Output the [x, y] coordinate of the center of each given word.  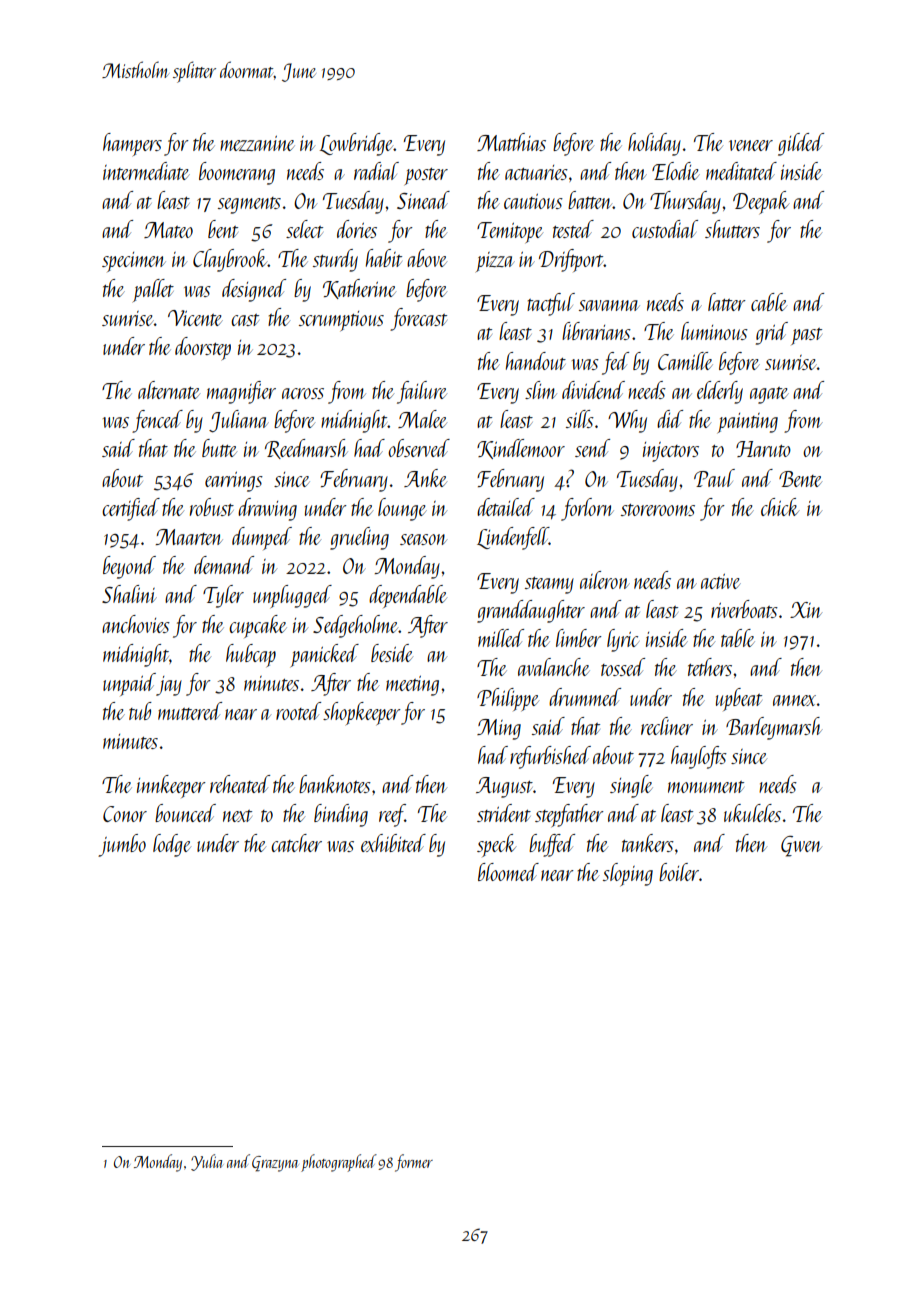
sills [580, 419]
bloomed [508, 872]
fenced [157, 421]
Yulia [207, 1162]
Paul [714, 478]
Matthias [511, 142]
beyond [129, 567]
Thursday [685, 202]
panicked [325, 655]
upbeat [739, 699]
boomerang [237, 173]
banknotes [335, 784]
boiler [679, 872]
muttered [190, 711]
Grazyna [275, 1164]
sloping [628, 874]
